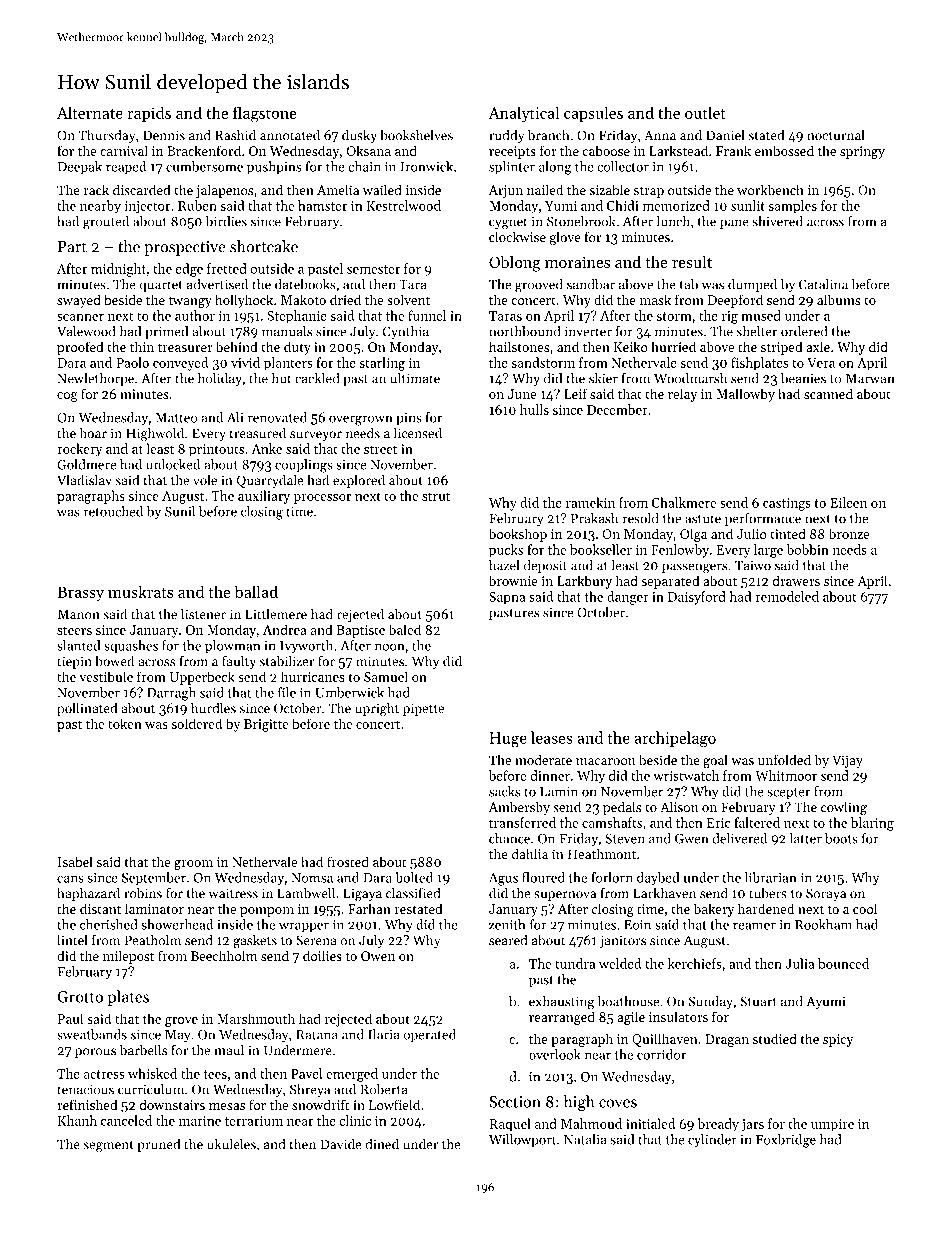  Describe the element at coordinates (430, 1035) in the screenshot. I see `operated` at that location.
